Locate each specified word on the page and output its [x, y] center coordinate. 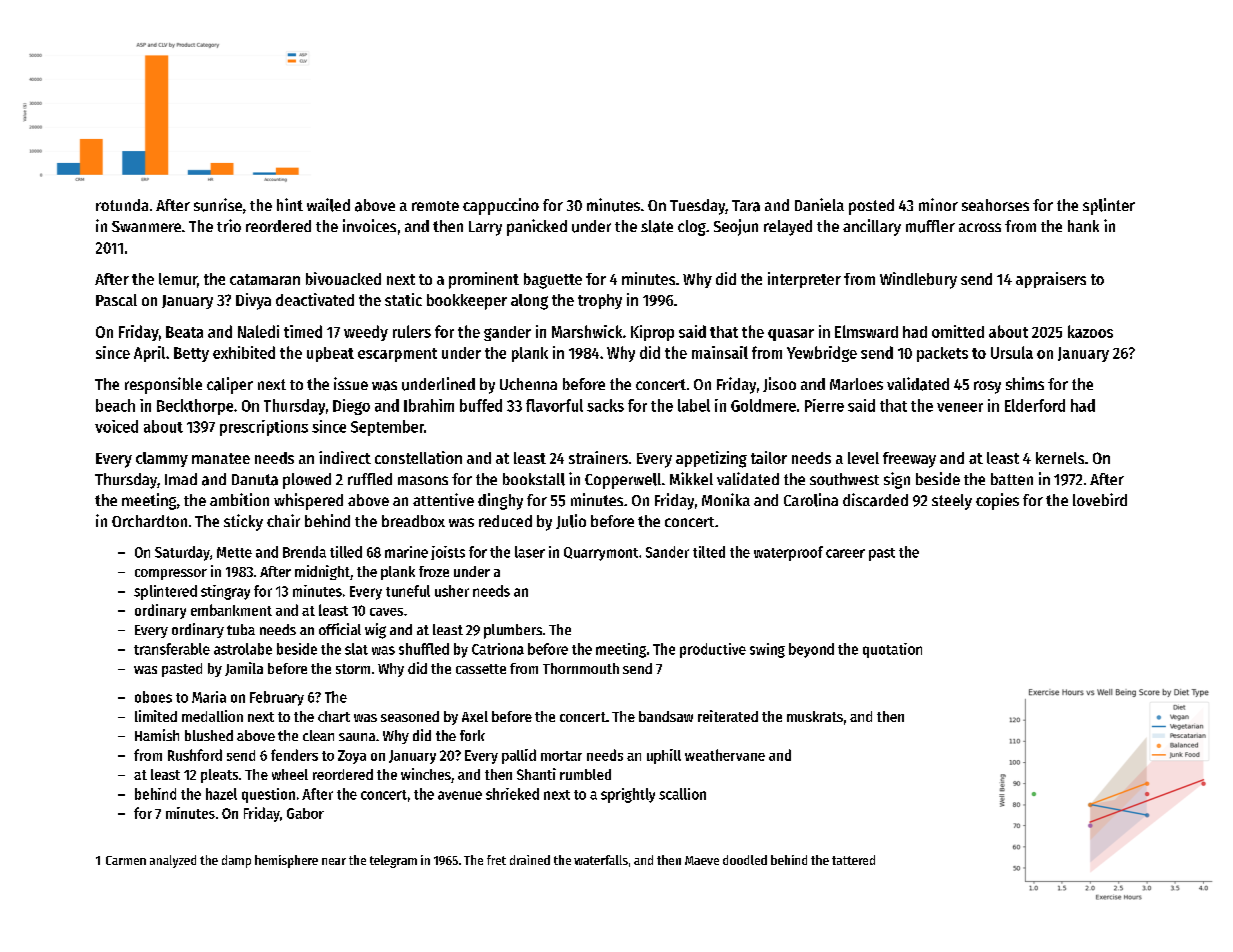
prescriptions [264, 428]
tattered [853, 860]
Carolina [811, 500]
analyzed [173, 861]
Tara [746, 206]
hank [1083, 226]
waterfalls [601, 860]
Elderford [1035, 405]
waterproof [788, 553]
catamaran [265, 279]
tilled [346, 552]
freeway [909, 460]
